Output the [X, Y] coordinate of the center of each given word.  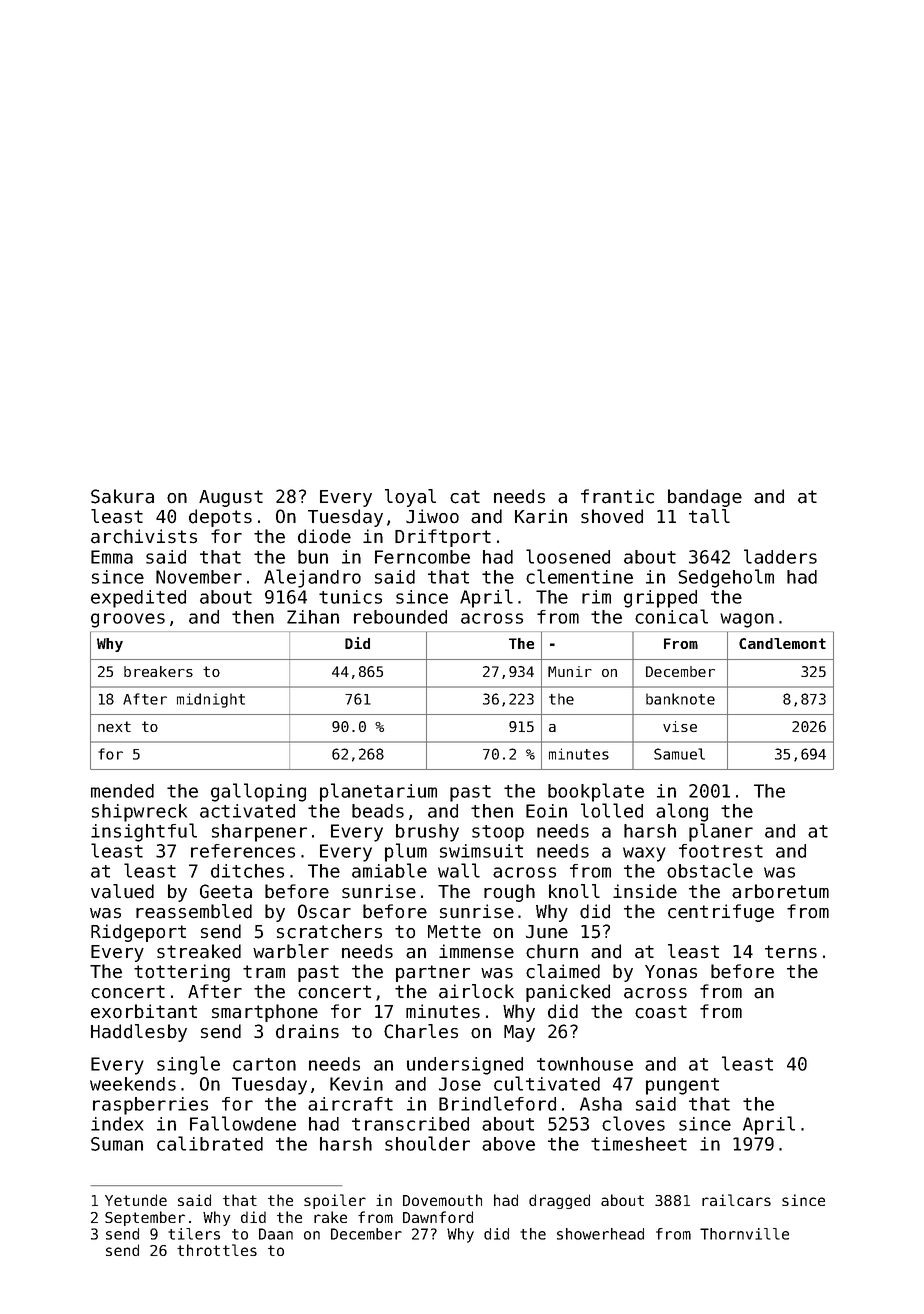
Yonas [671, 972]
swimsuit [481, 851]
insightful [144, 832]
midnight [211, 700]
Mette [454, 932]
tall [709, 516]
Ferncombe [422, 557]
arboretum [780, 891]
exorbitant [144, 1011]
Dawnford [438, 1217]
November [199, 577]
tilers [194, 1234]
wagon [747, 620]
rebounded [400, 617]
